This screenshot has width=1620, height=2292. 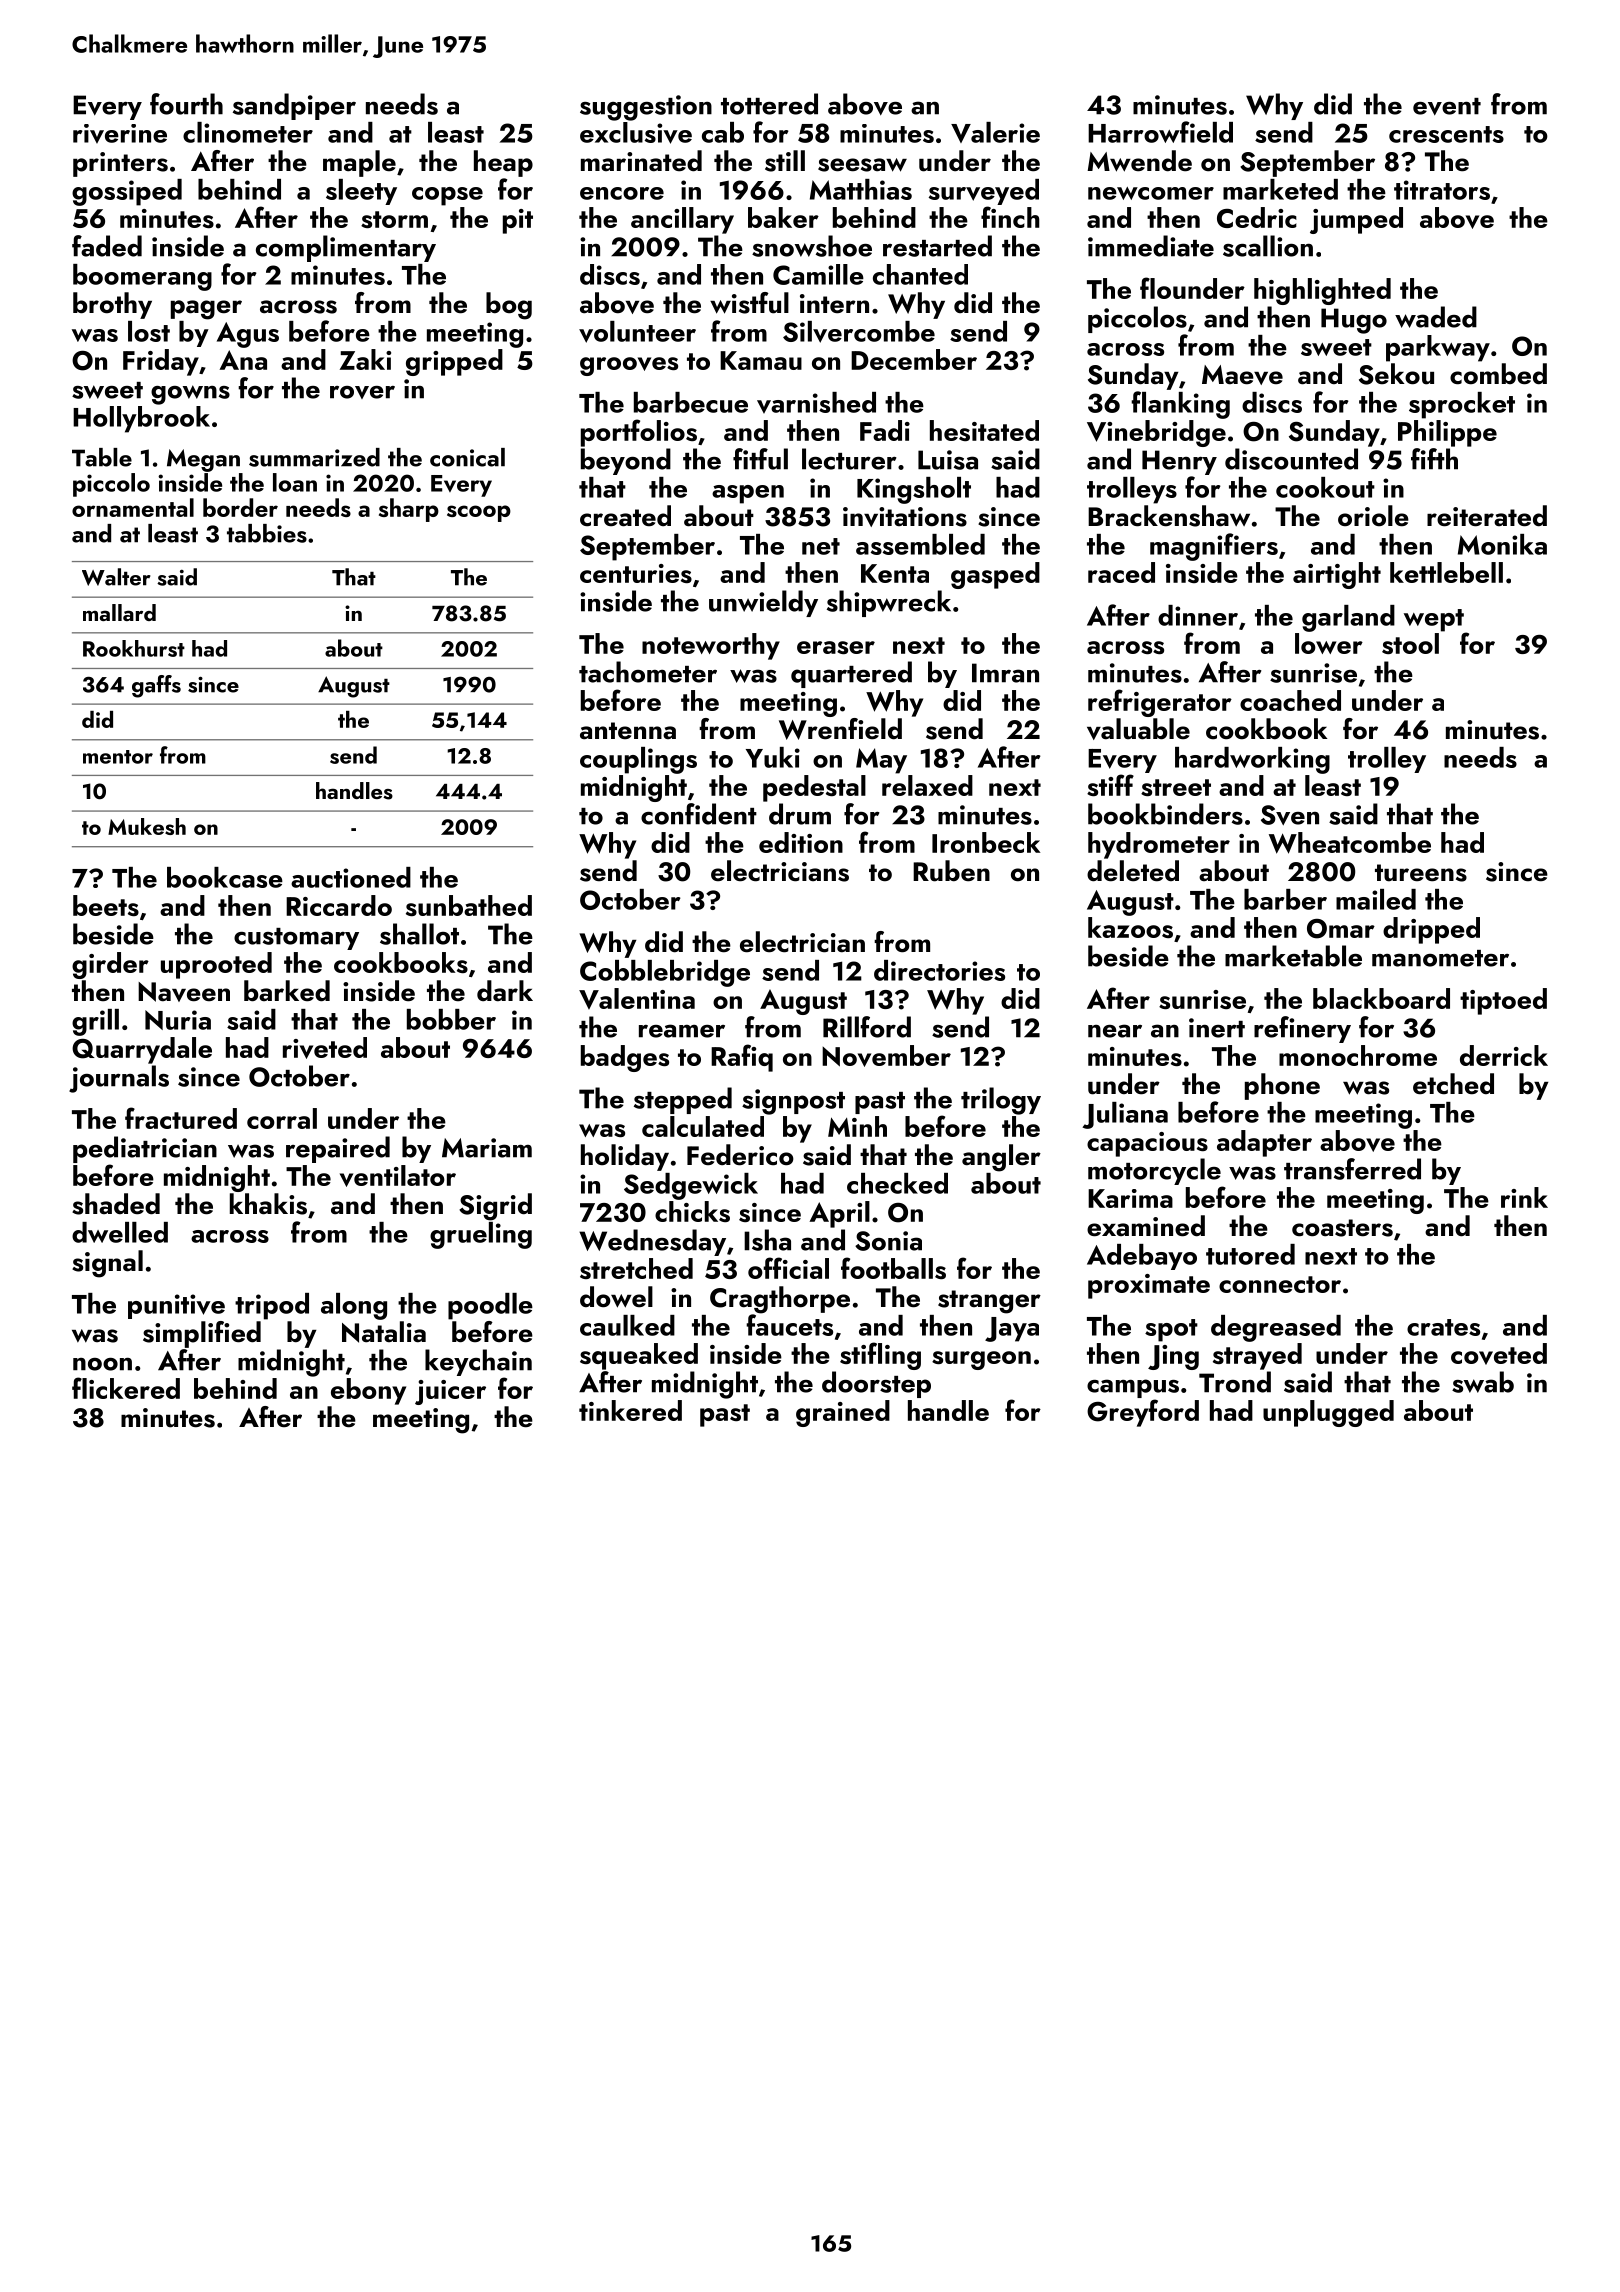 What do you see at coordinates (639, 433) in the screenshot?
I see `portfolios` at bounding box center [639, 433].
